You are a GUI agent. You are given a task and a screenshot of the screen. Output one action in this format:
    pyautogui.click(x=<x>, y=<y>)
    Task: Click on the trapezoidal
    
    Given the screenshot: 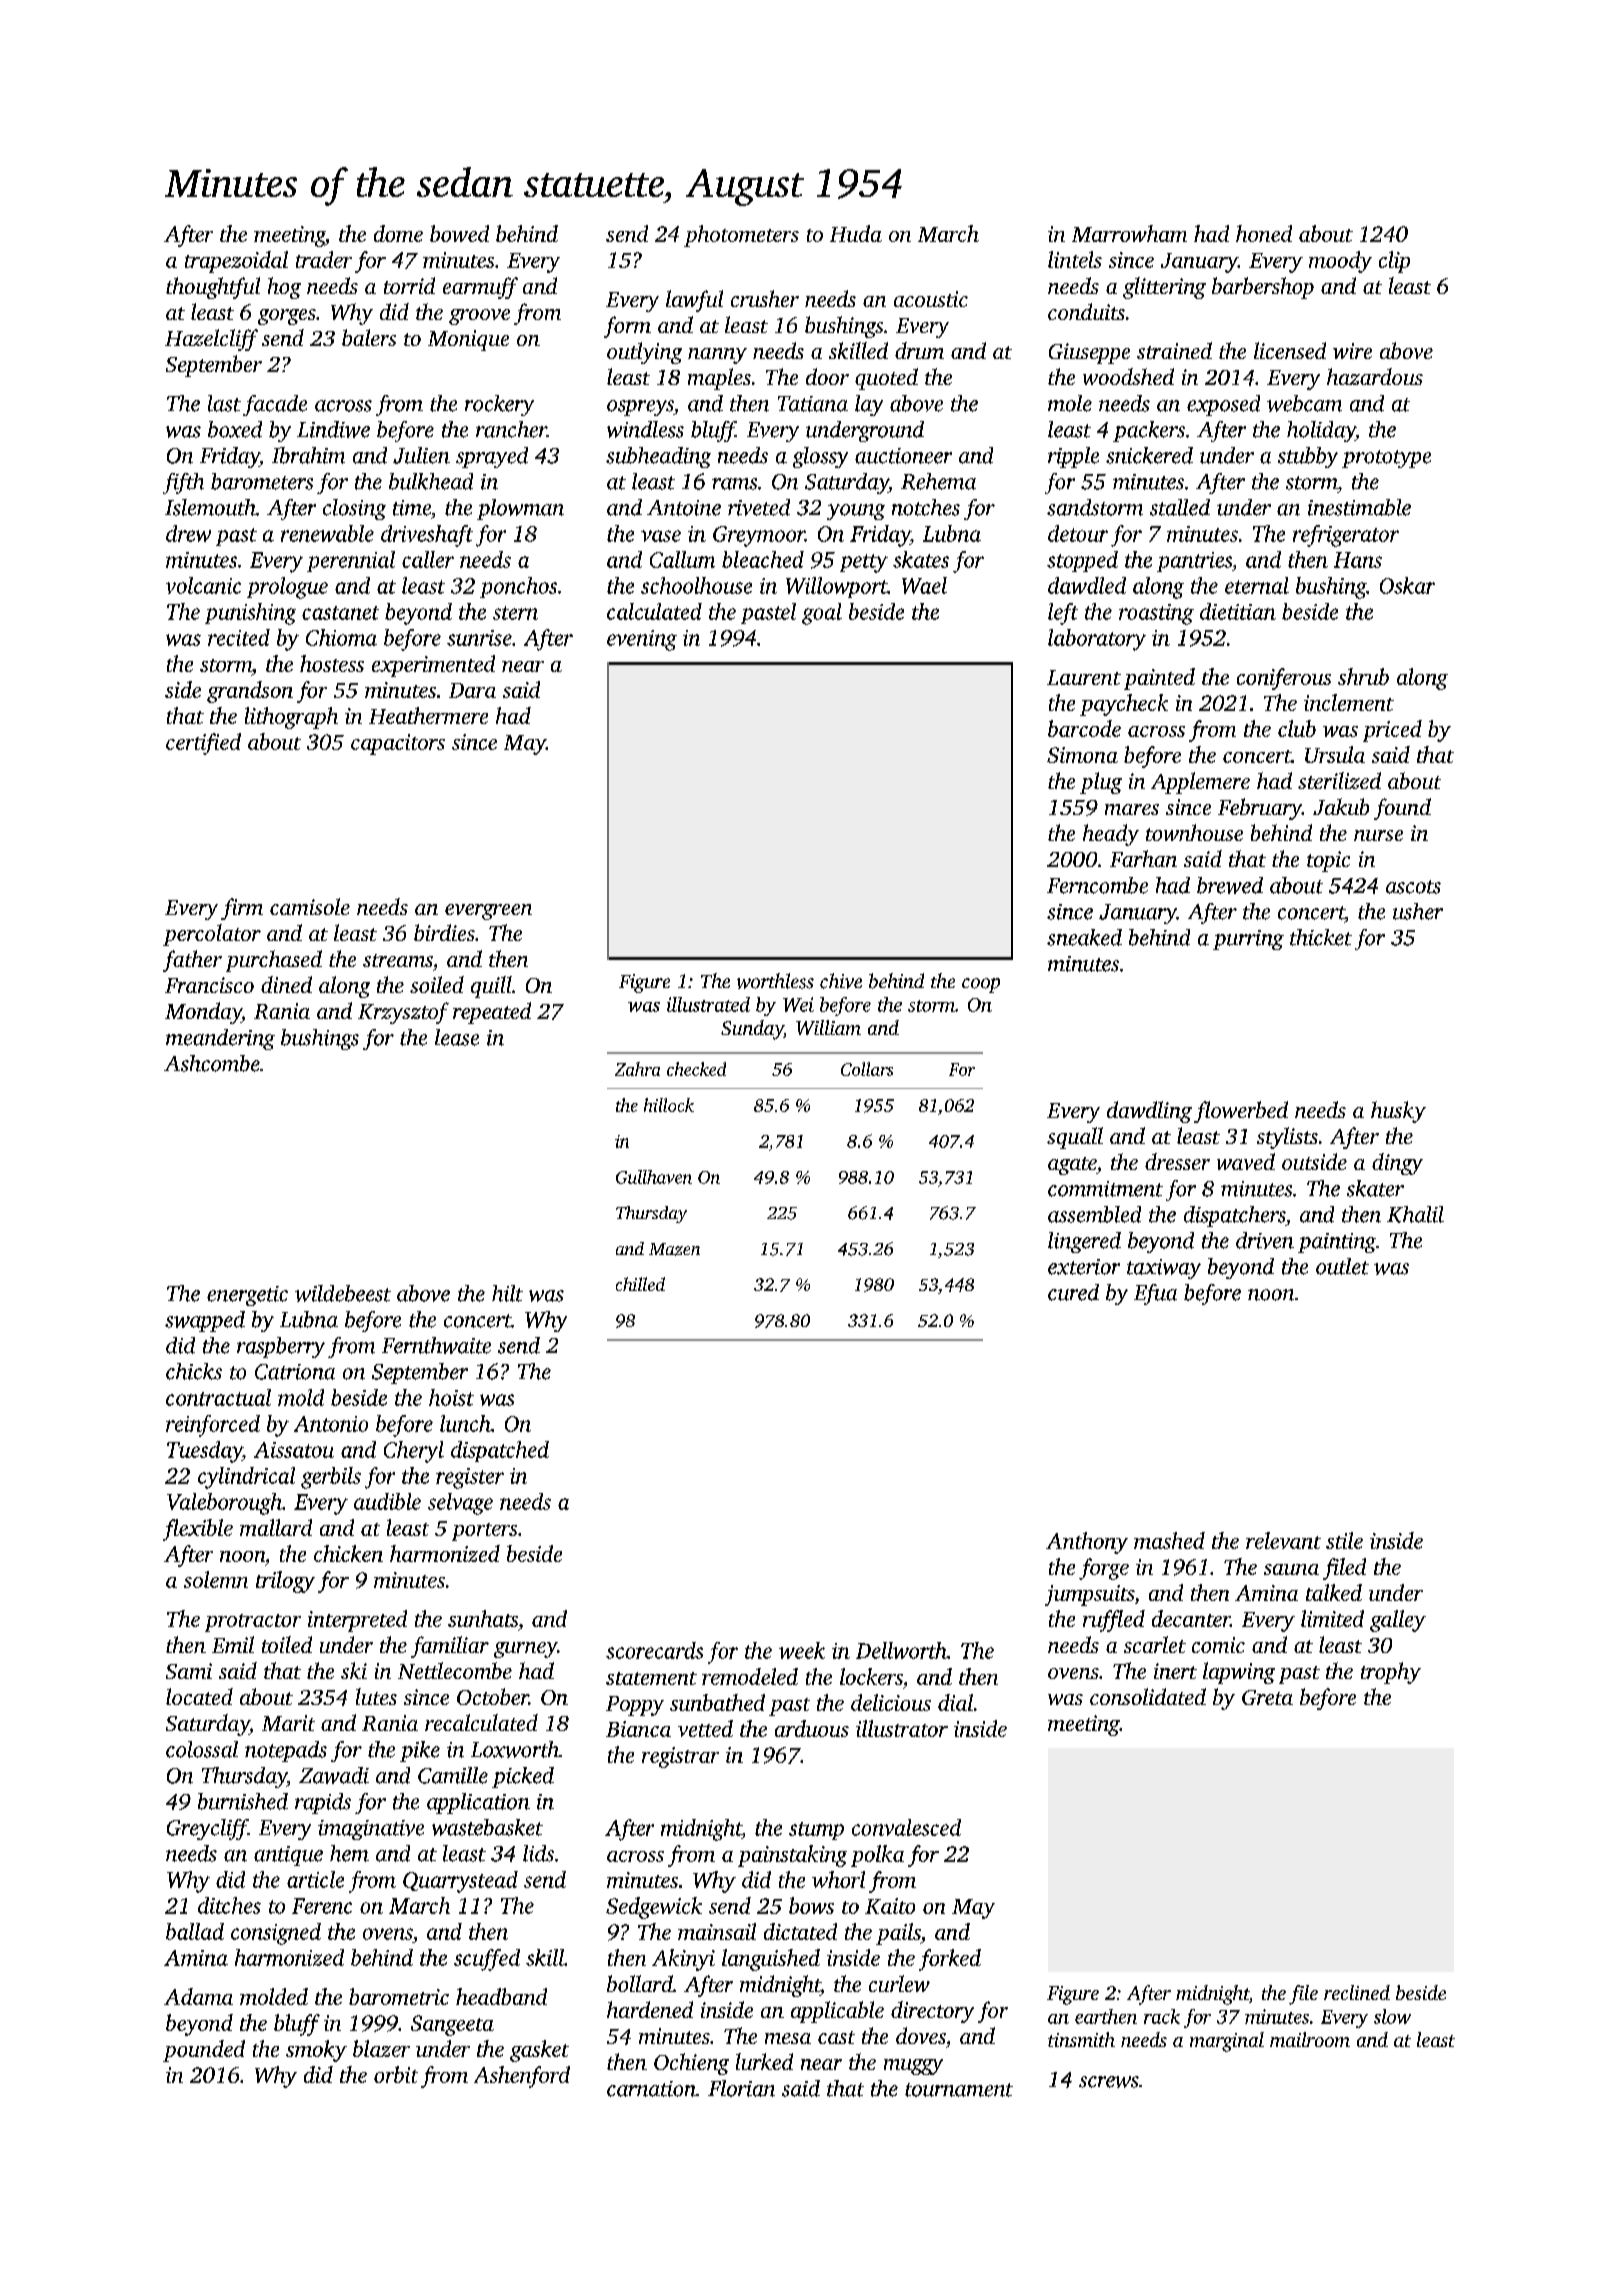 What is the action you would take?
    pyautogui.click(x=236, y=262)
